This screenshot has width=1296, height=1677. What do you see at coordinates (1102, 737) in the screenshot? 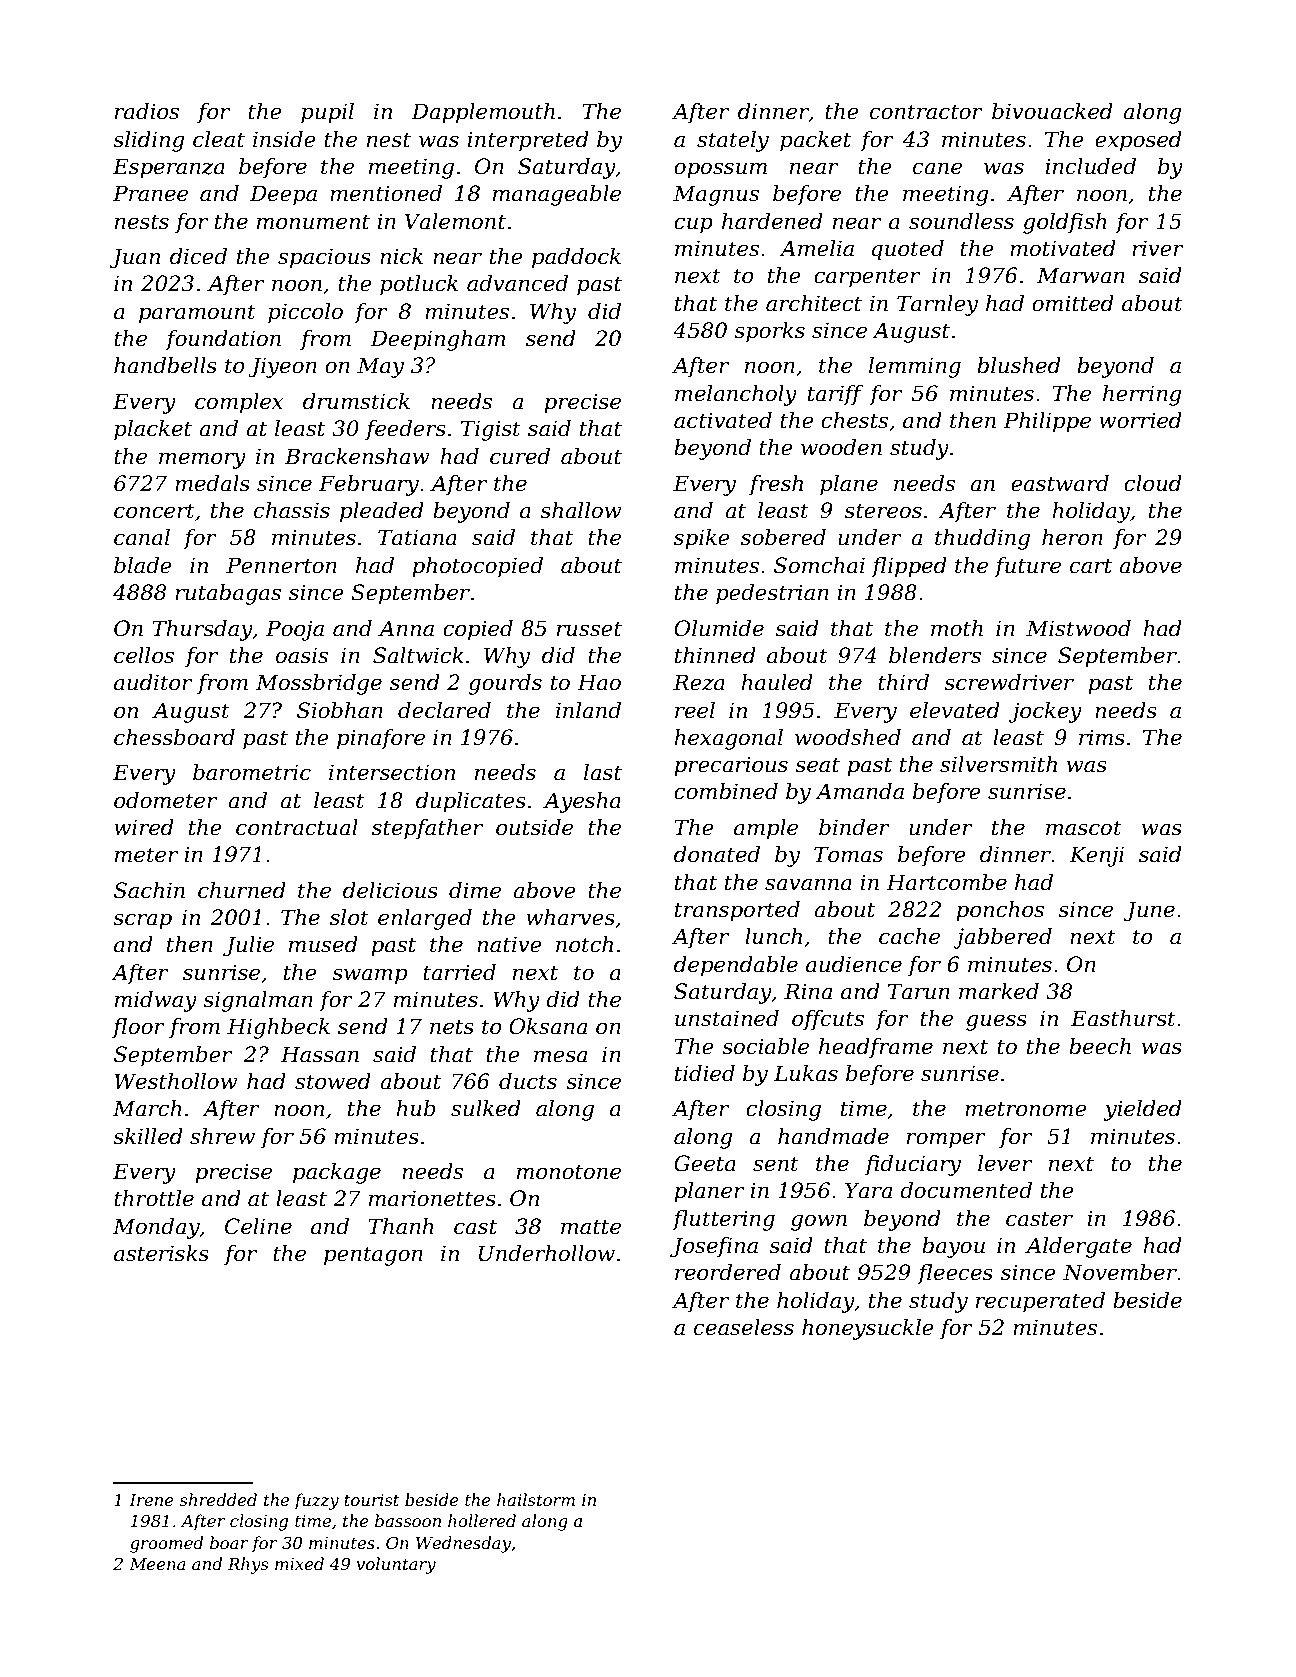
I see `rims` at bounding box center [1102, 737].
